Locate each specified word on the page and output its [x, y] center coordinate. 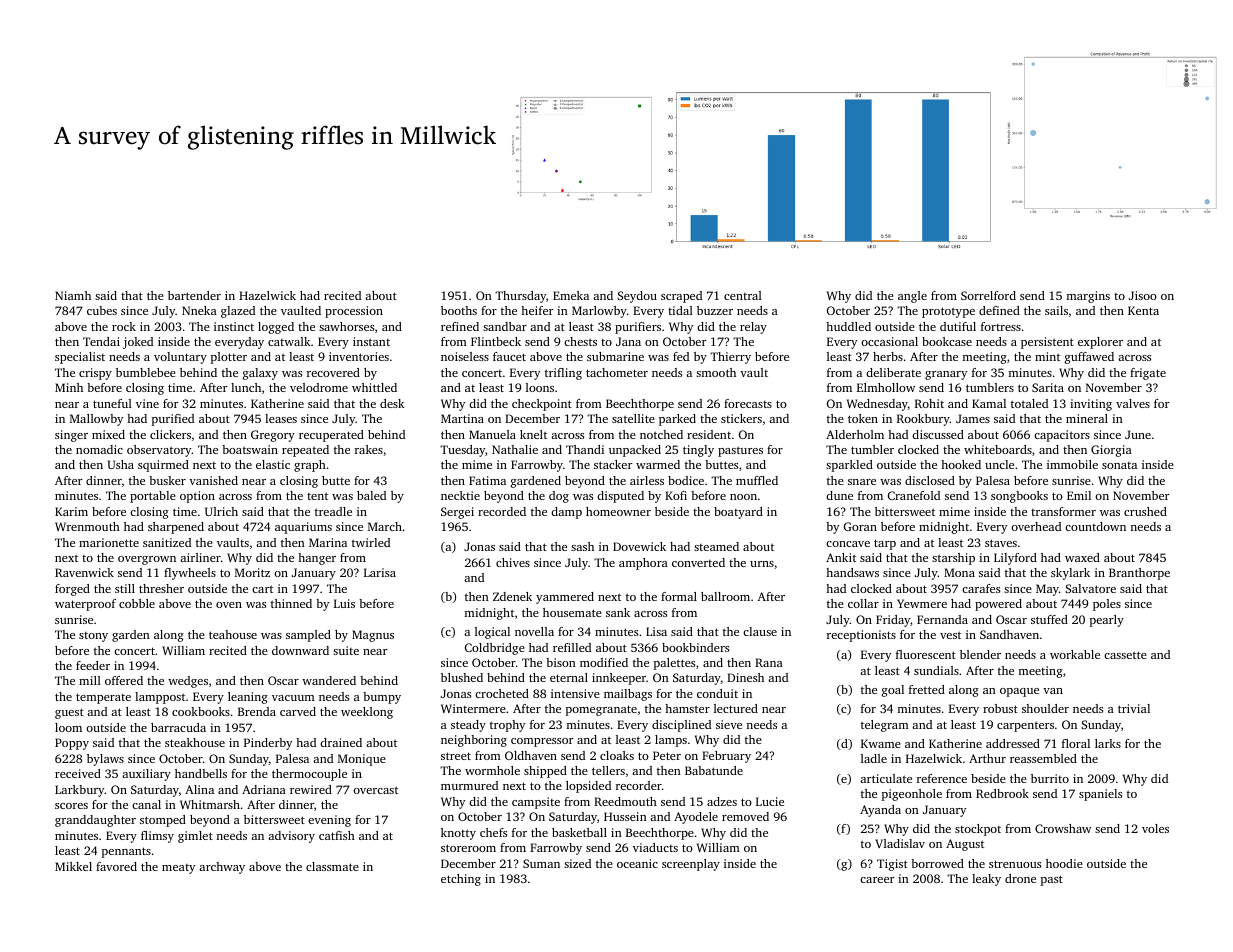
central [743, 295]
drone [1020, 878]
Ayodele [696, 818]
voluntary [180, 358]
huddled [848, 326]
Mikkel [73, 866]
